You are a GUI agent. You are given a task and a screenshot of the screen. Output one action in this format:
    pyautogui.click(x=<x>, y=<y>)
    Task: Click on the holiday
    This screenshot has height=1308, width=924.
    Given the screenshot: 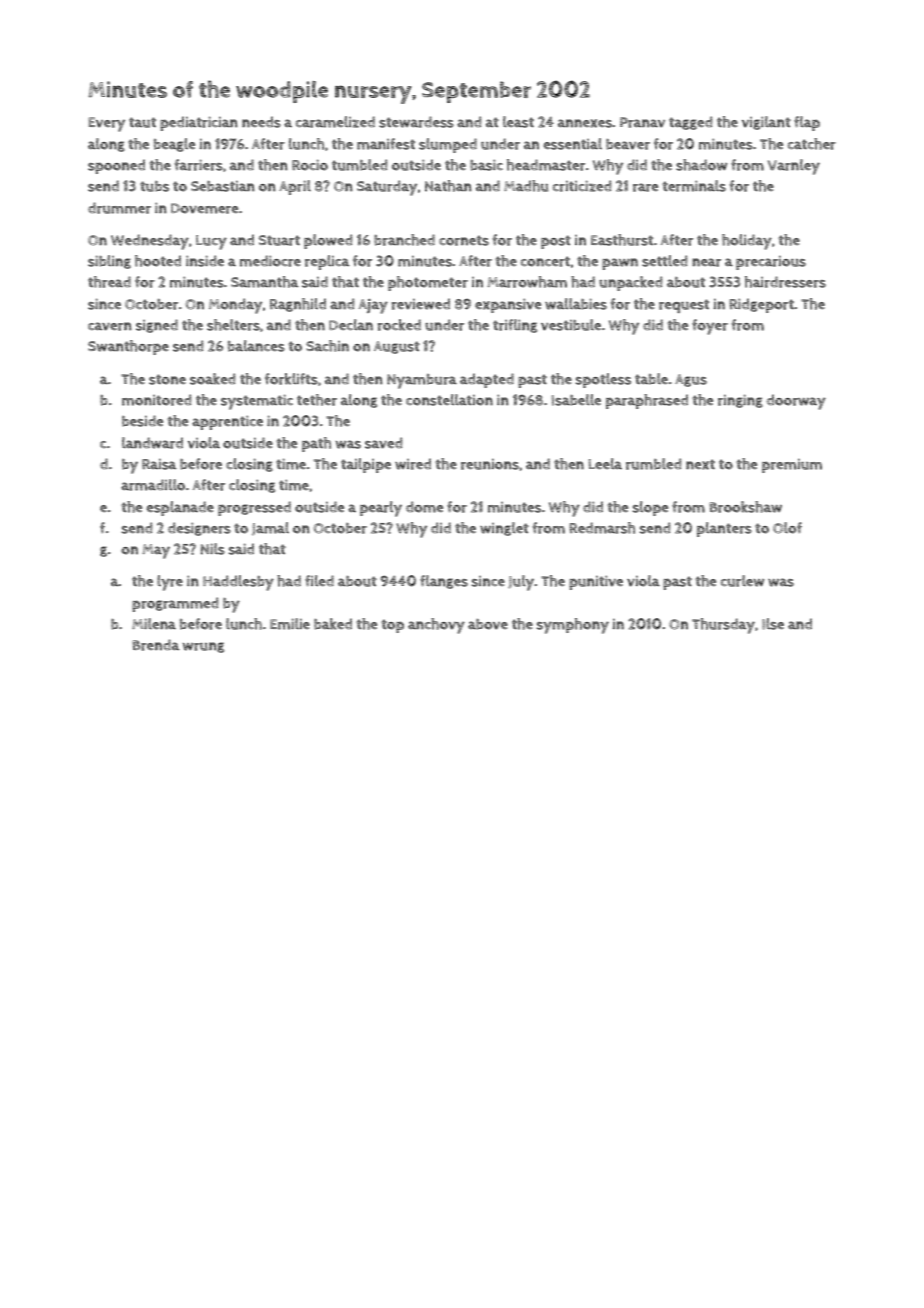 What is the action you would take?
    pyautogui.click(x=747, y=242)
